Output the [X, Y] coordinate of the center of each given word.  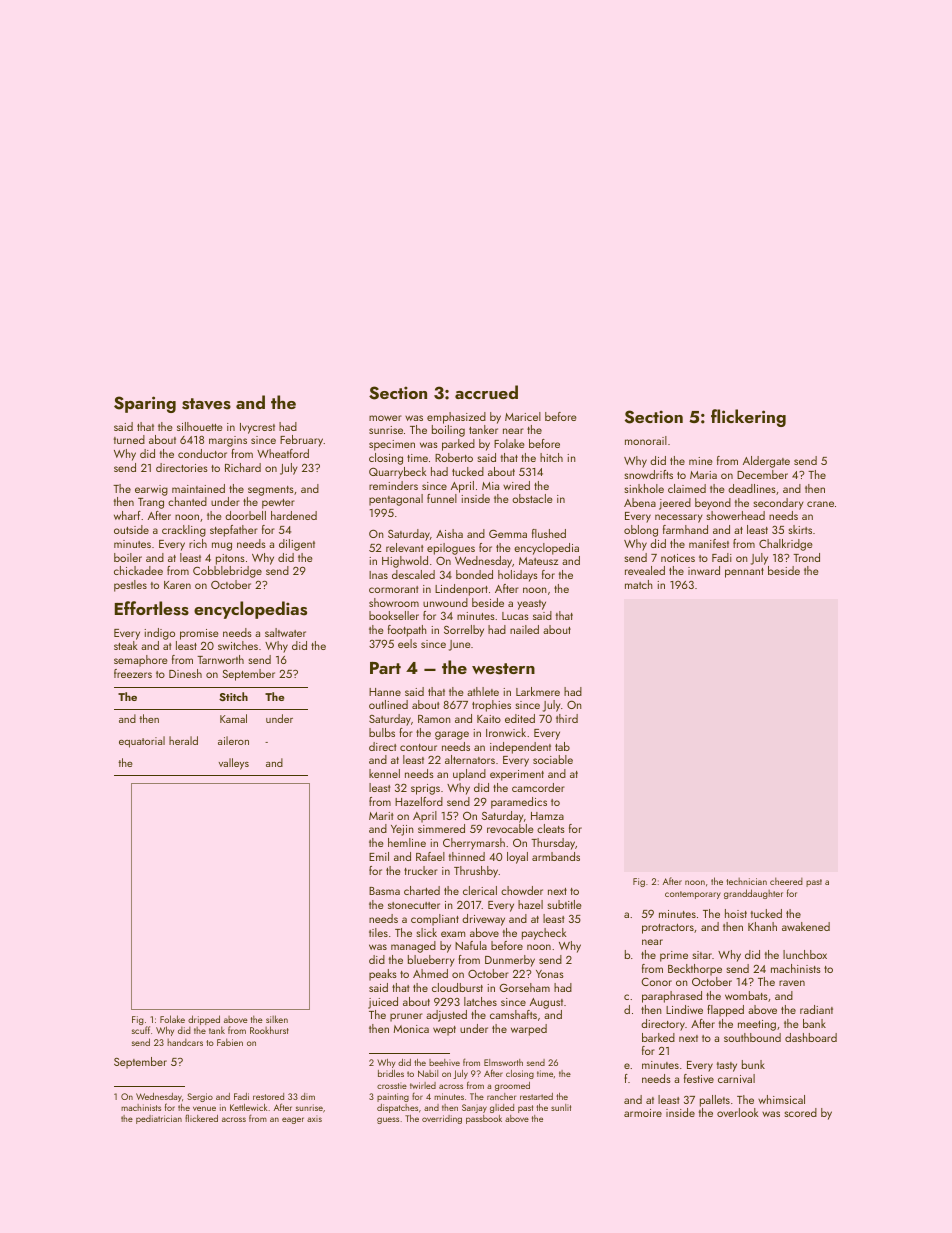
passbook [484, 1119]
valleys [234, 764]
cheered [786, 881]
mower [385, 418]
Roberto [454, 457]
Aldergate [766, 462]
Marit [381, 816]
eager [293, 1120]
